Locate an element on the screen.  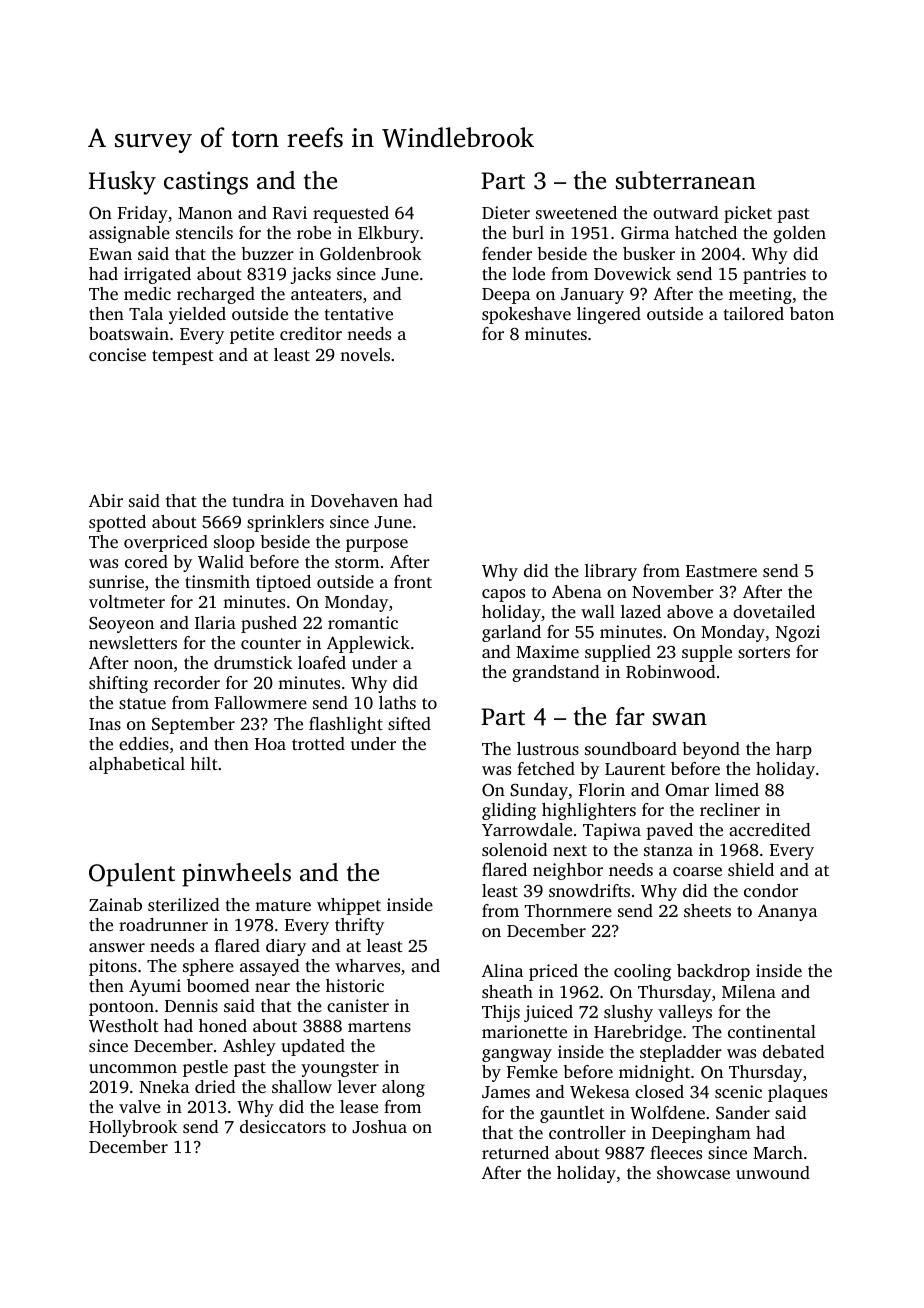
neighbor is located at coordinates (568, 871).
